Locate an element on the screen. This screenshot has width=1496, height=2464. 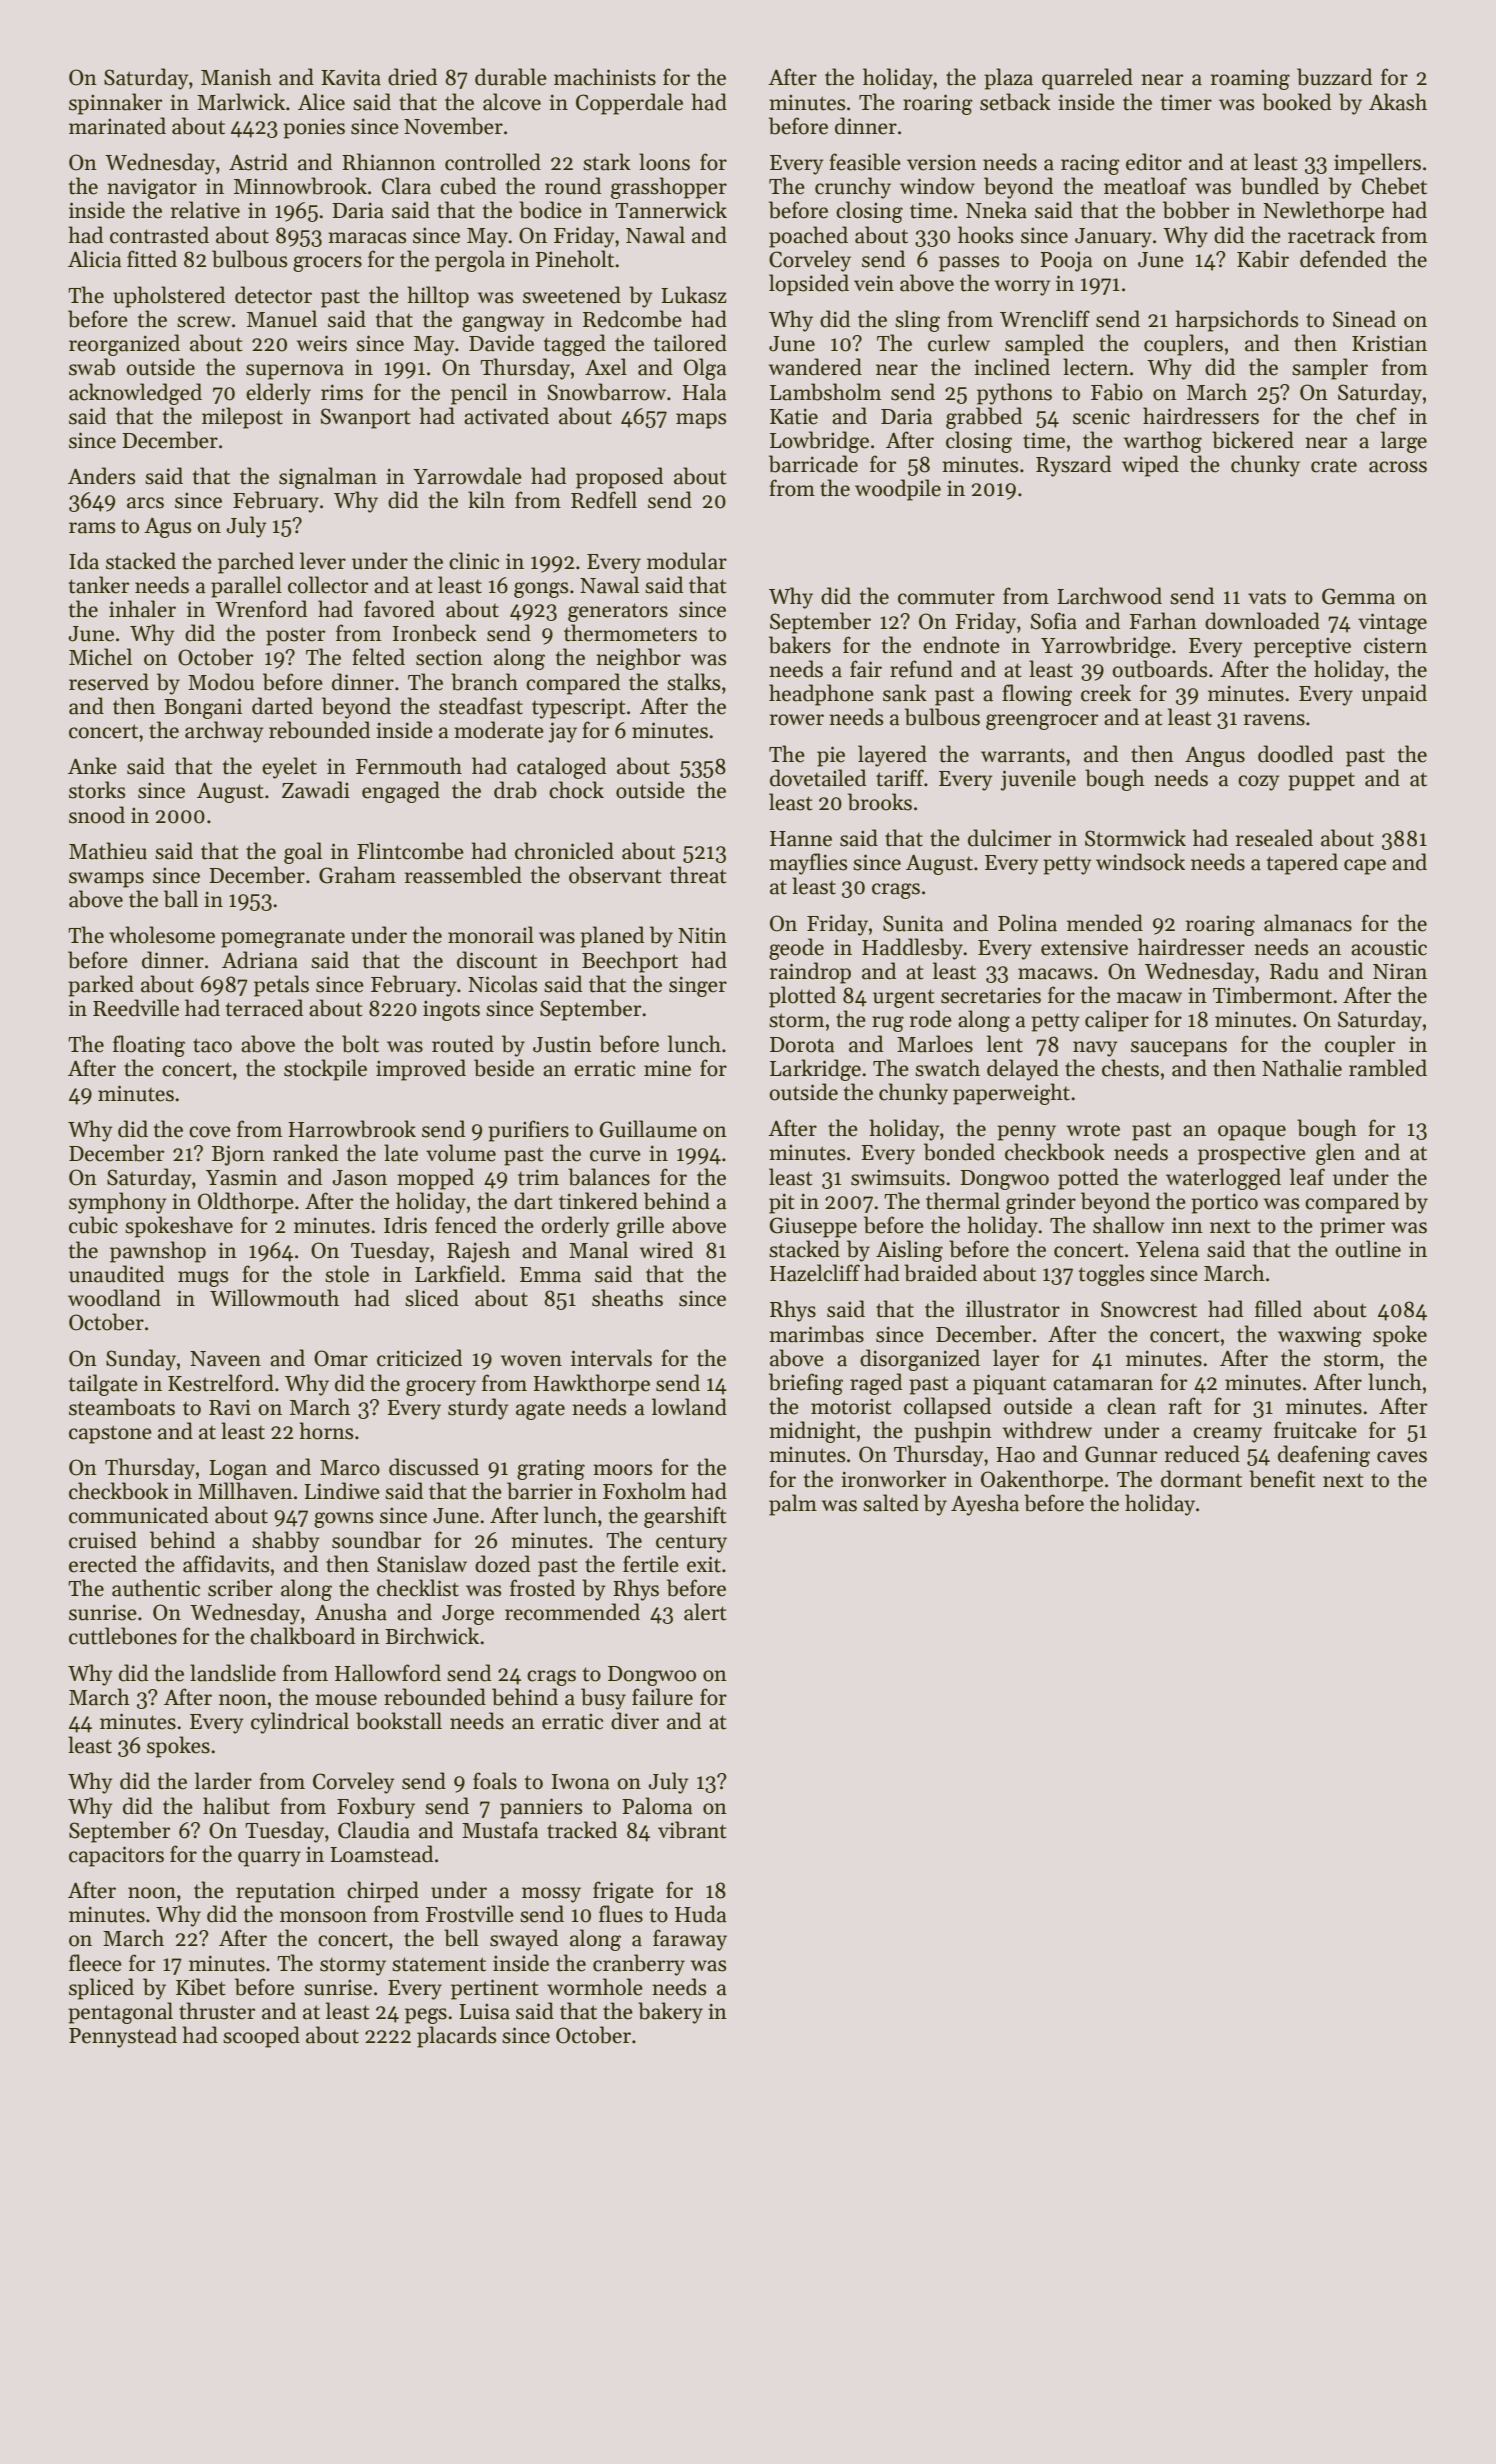
relative is located at coordinates (205, 210).
